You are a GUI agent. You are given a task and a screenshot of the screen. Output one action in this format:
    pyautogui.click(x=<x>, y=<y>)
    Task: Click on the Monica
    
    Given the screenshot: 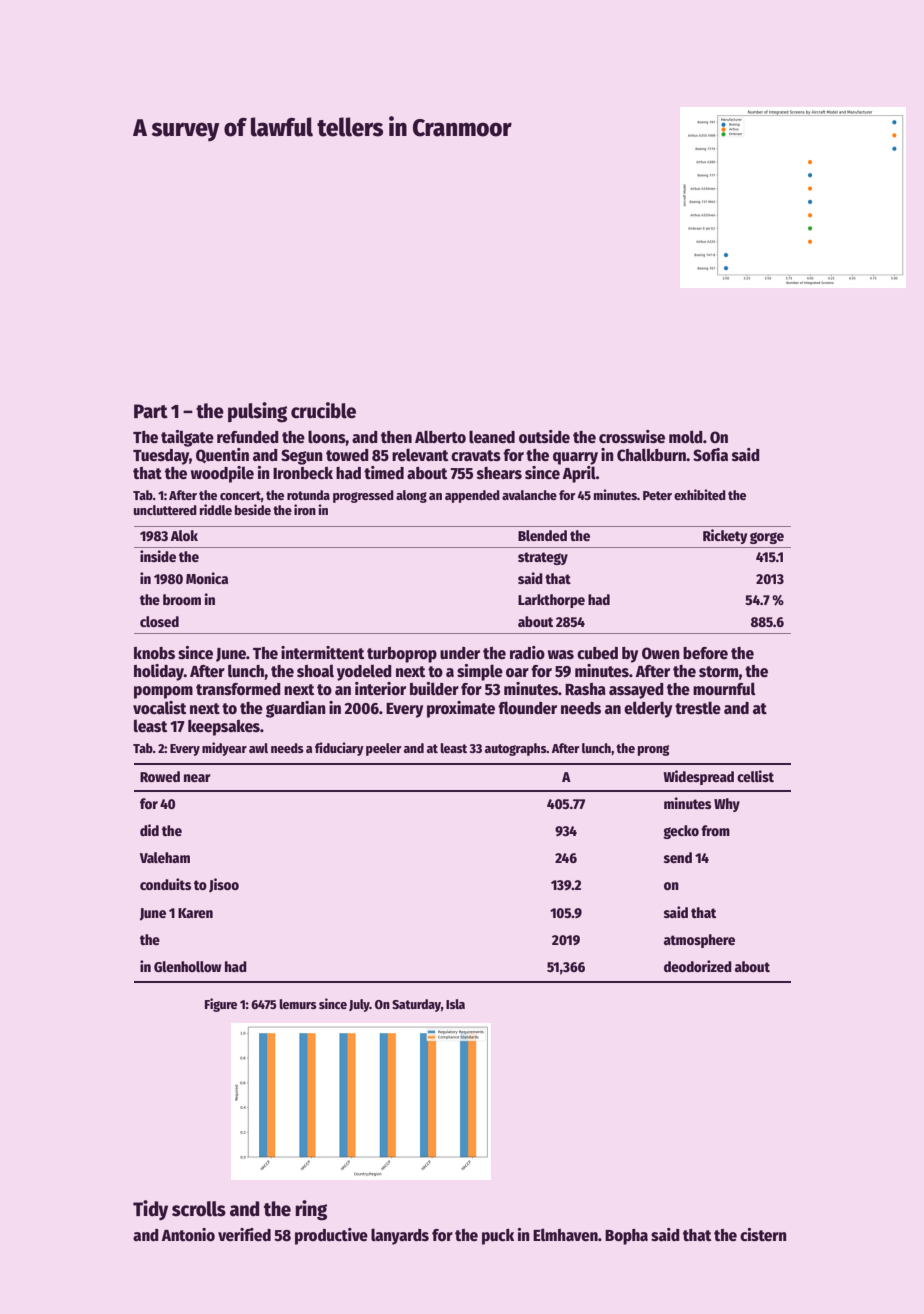 What is the action you would take?
    pyautogui.click(x=207, y=578)
